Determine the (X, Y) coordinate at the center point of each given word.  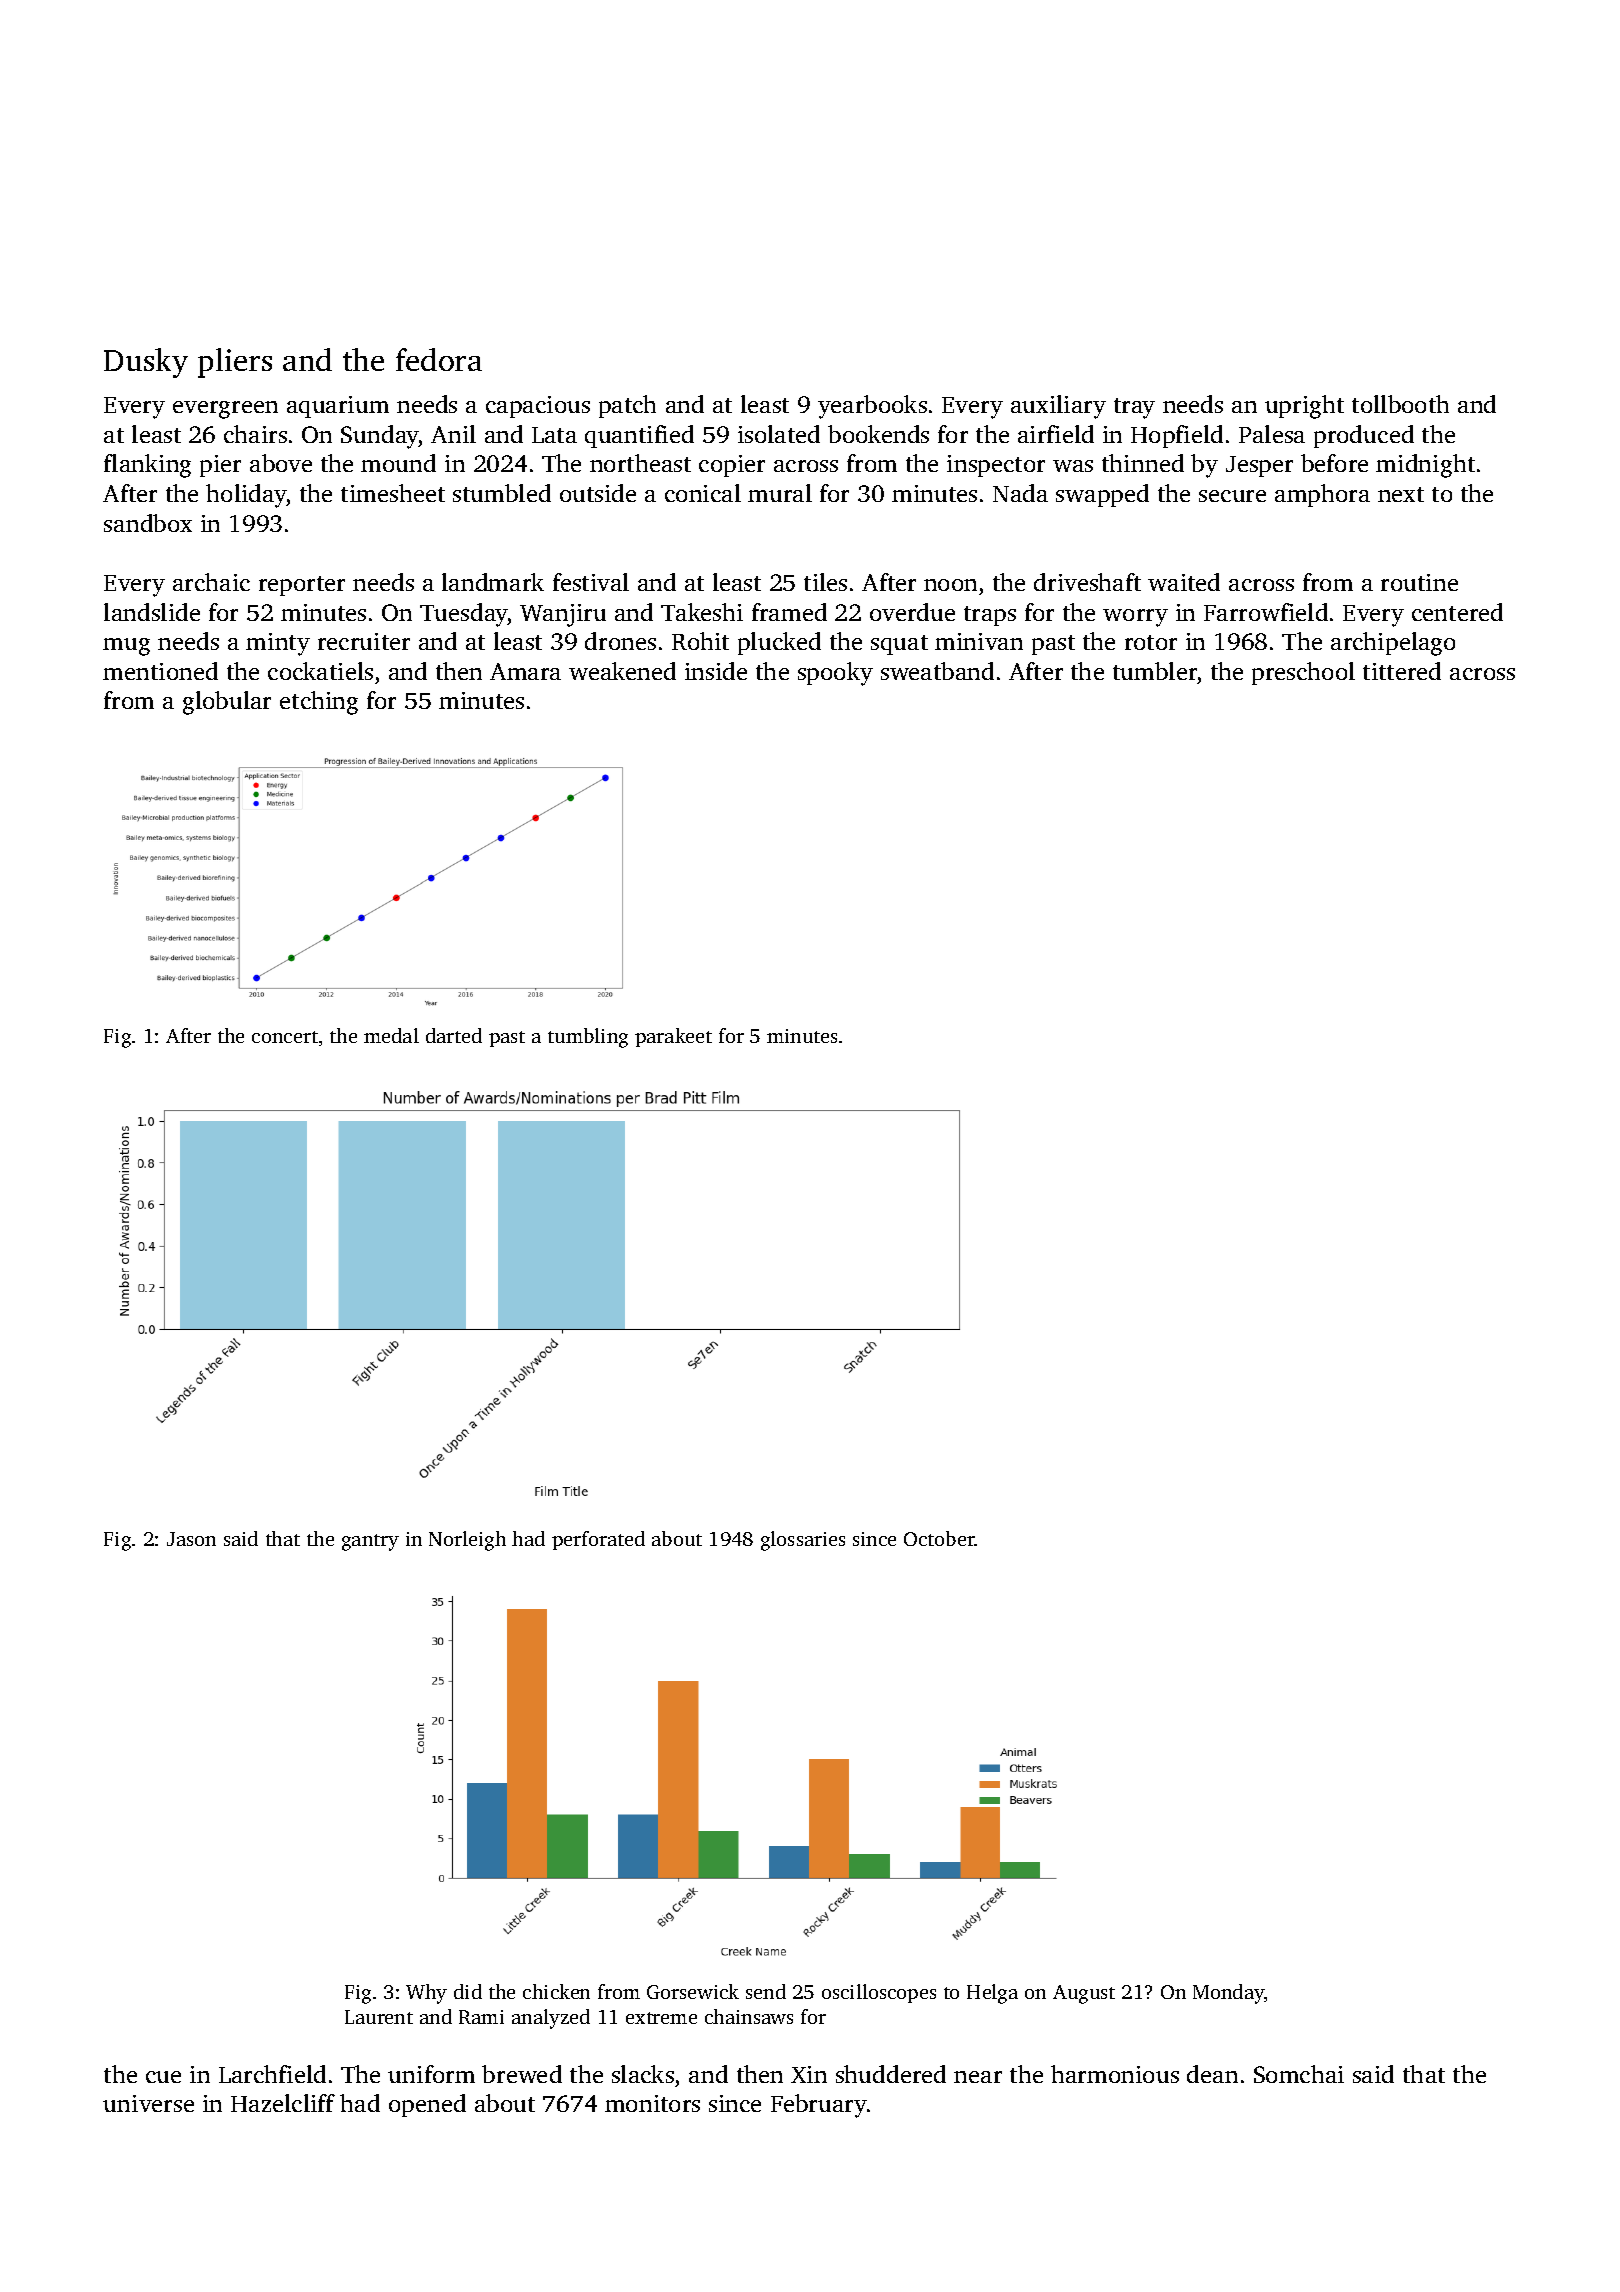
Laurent (379, 2017)
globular (227, 703)
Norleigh (467, 1541)
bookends (878, 434)
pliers (235, 363)
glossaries (803, 1541)
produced (1364, 436)
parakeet (673, 1037)
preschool (1303, 673)
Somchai (1299, 2074)
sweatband (937, 671)
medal (391, 1035)
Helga (992, 1994)
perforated (598, 1540)
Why (426, 1994)
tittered (1402, 671)
